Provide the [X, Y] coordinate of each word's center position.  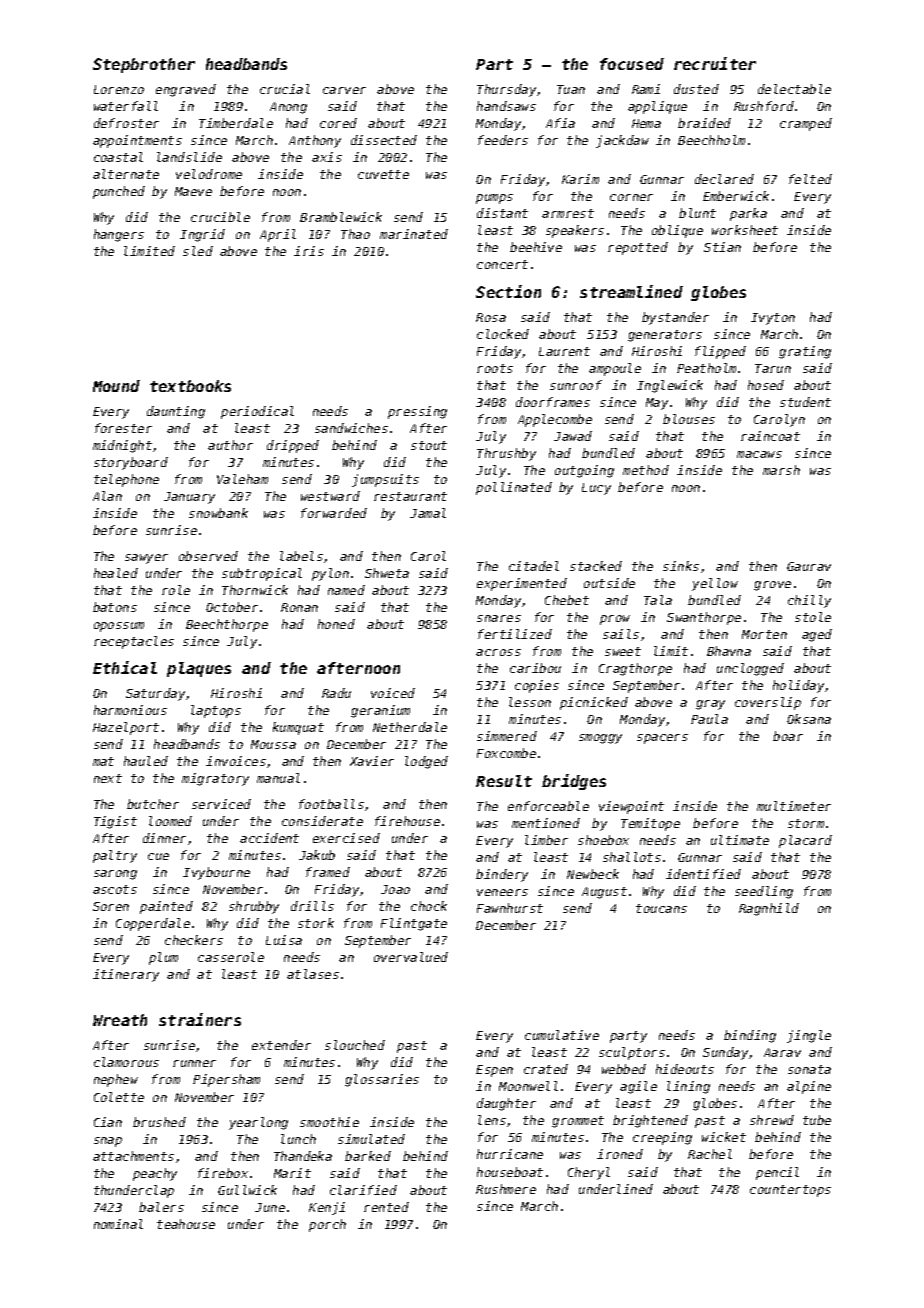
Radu [336, 693]
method [646, 470]
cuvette [383, 174]
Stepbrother [144, 65]
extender [281, 1045]
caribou [535, 668]
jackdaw [622, 141]
